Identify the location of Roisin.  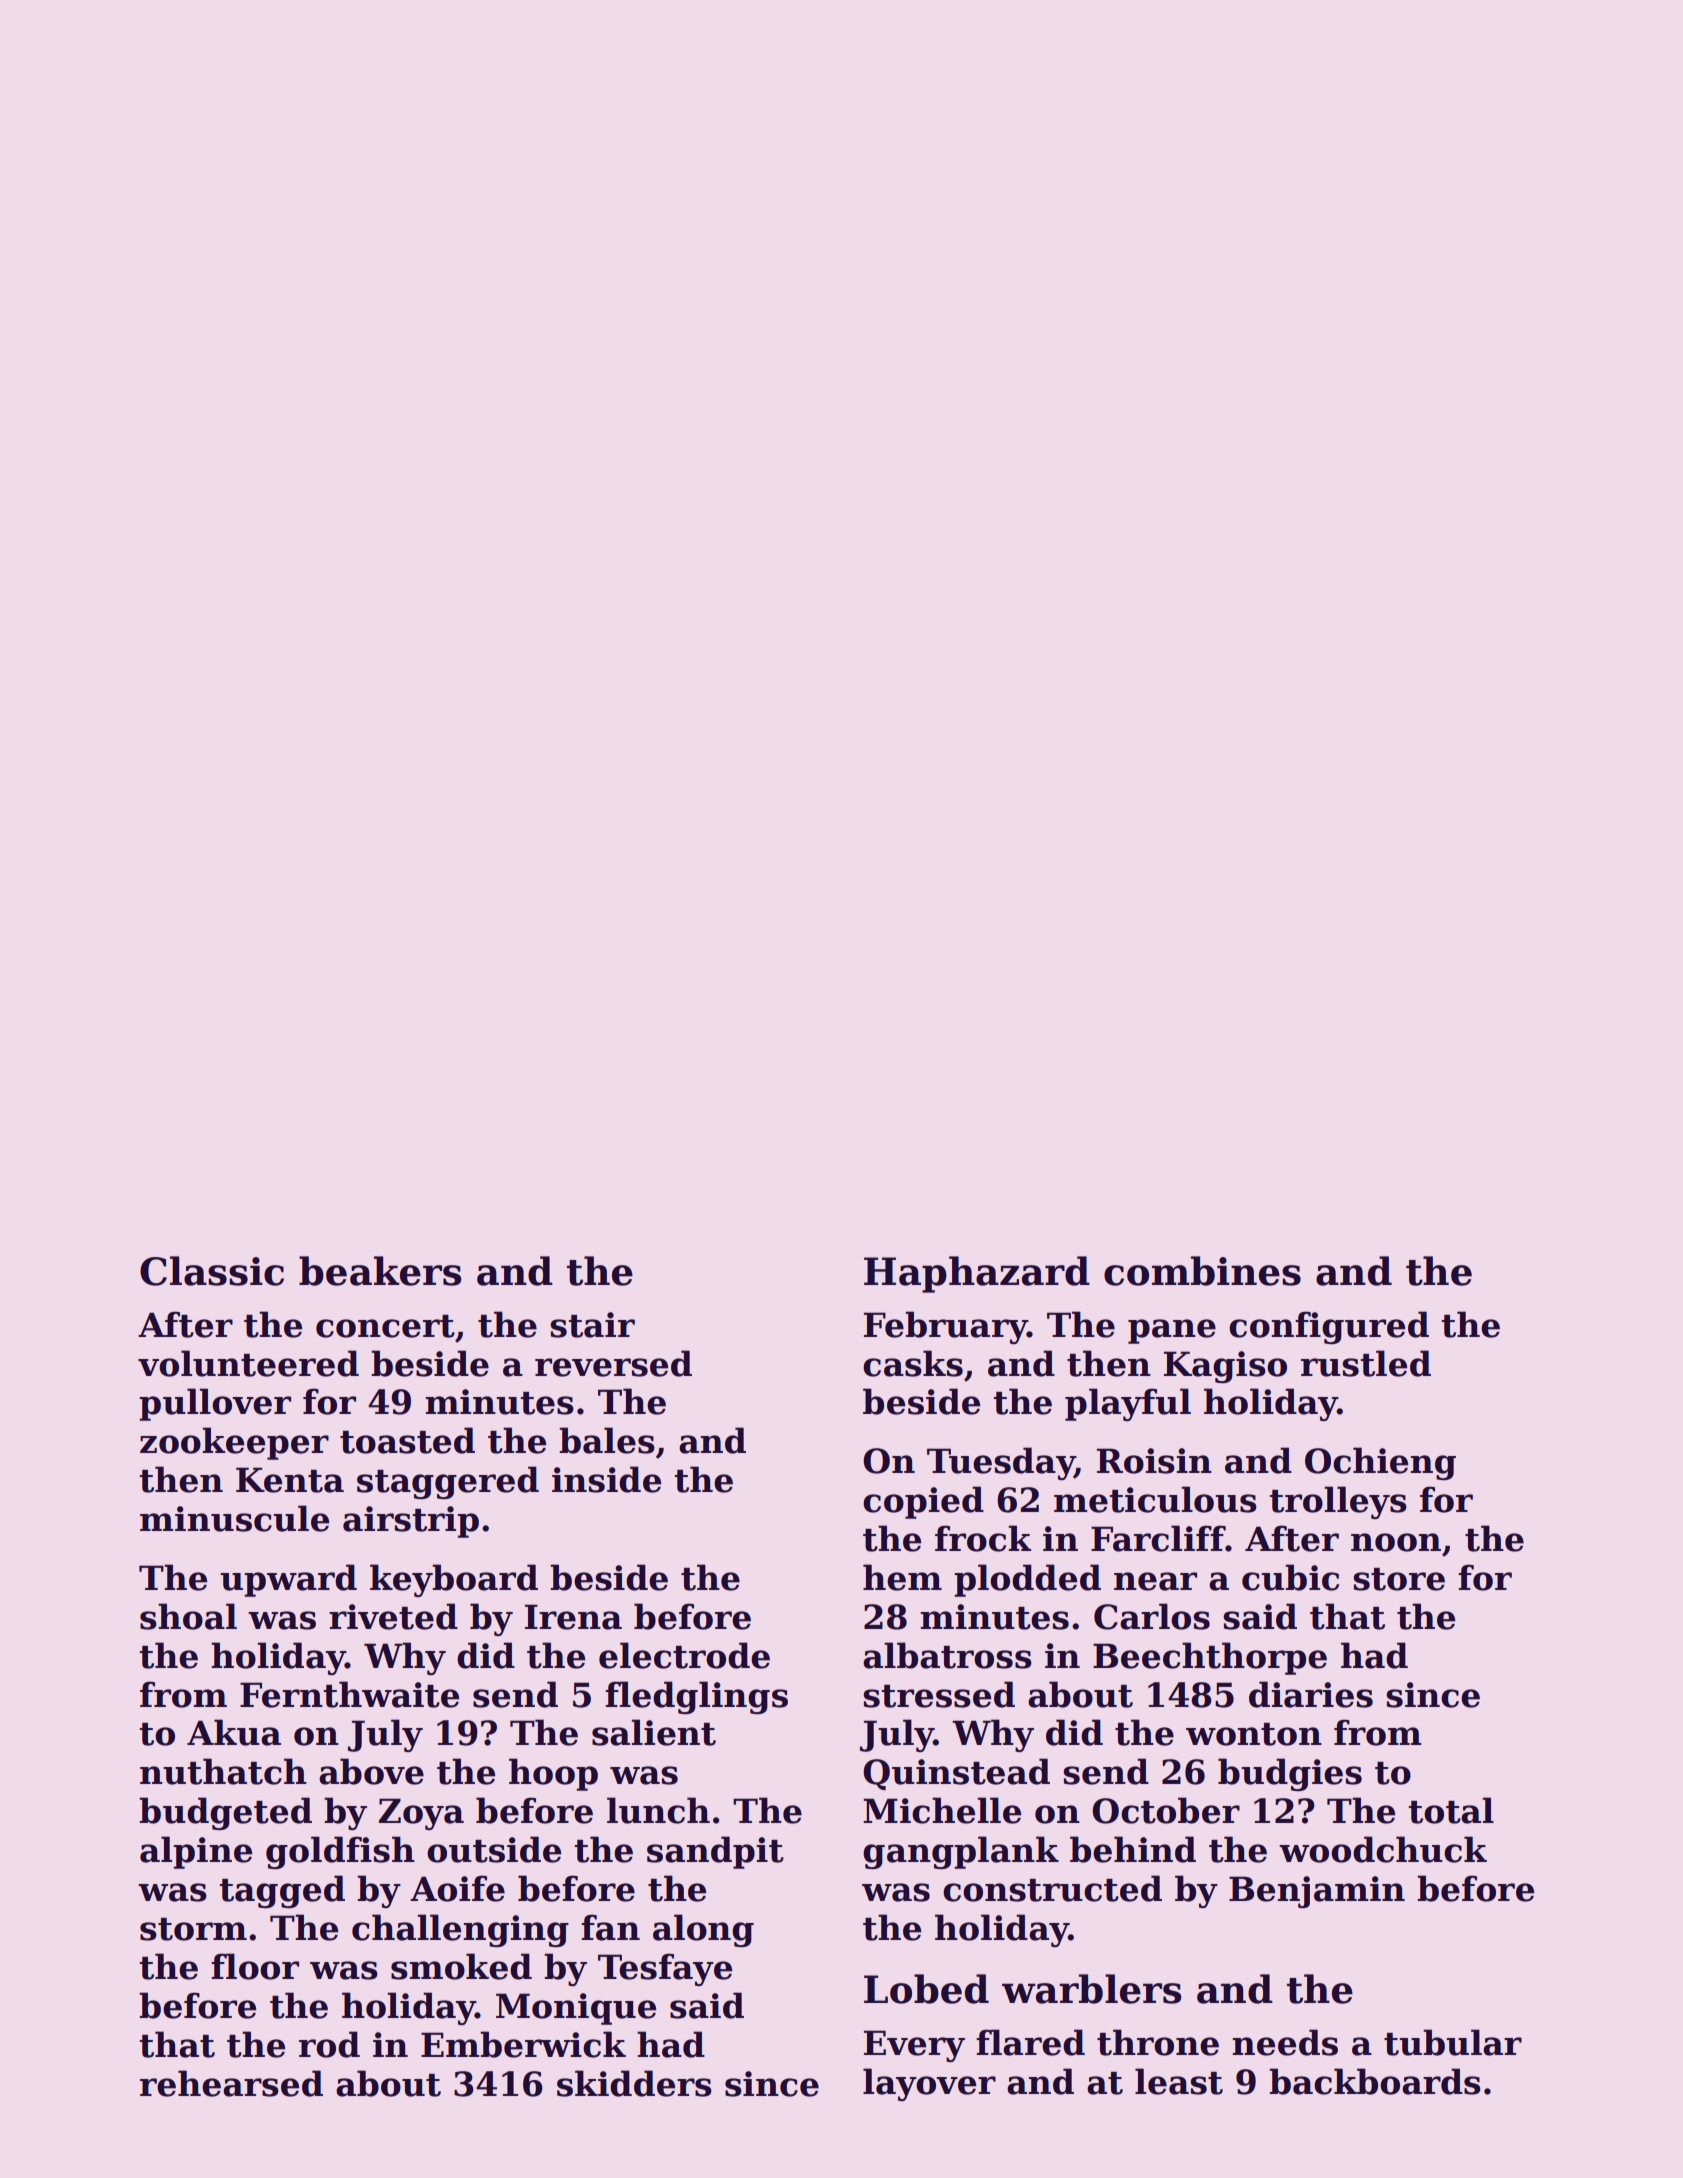
(1154, 1461).
